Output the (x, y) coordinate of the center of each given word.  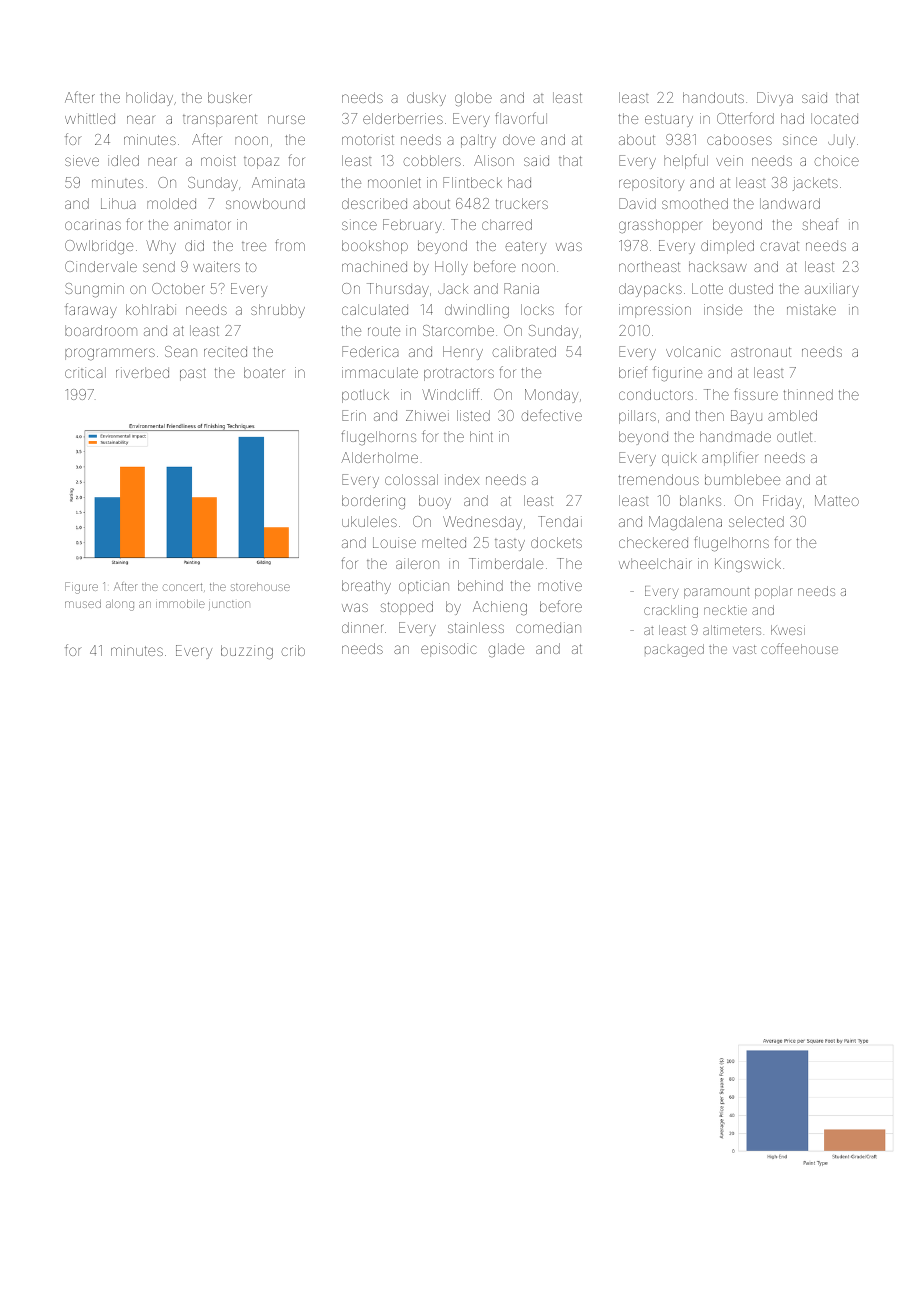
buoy (435, 502)
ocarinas (93, 224)
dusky (426, 99)
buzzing (247, 652)
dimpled (727, 247)
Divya (775, 99)
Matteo (837, 500)
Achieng (500, 608)
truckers (522, 203)
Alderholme (379, 457)
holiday (149, 99)
